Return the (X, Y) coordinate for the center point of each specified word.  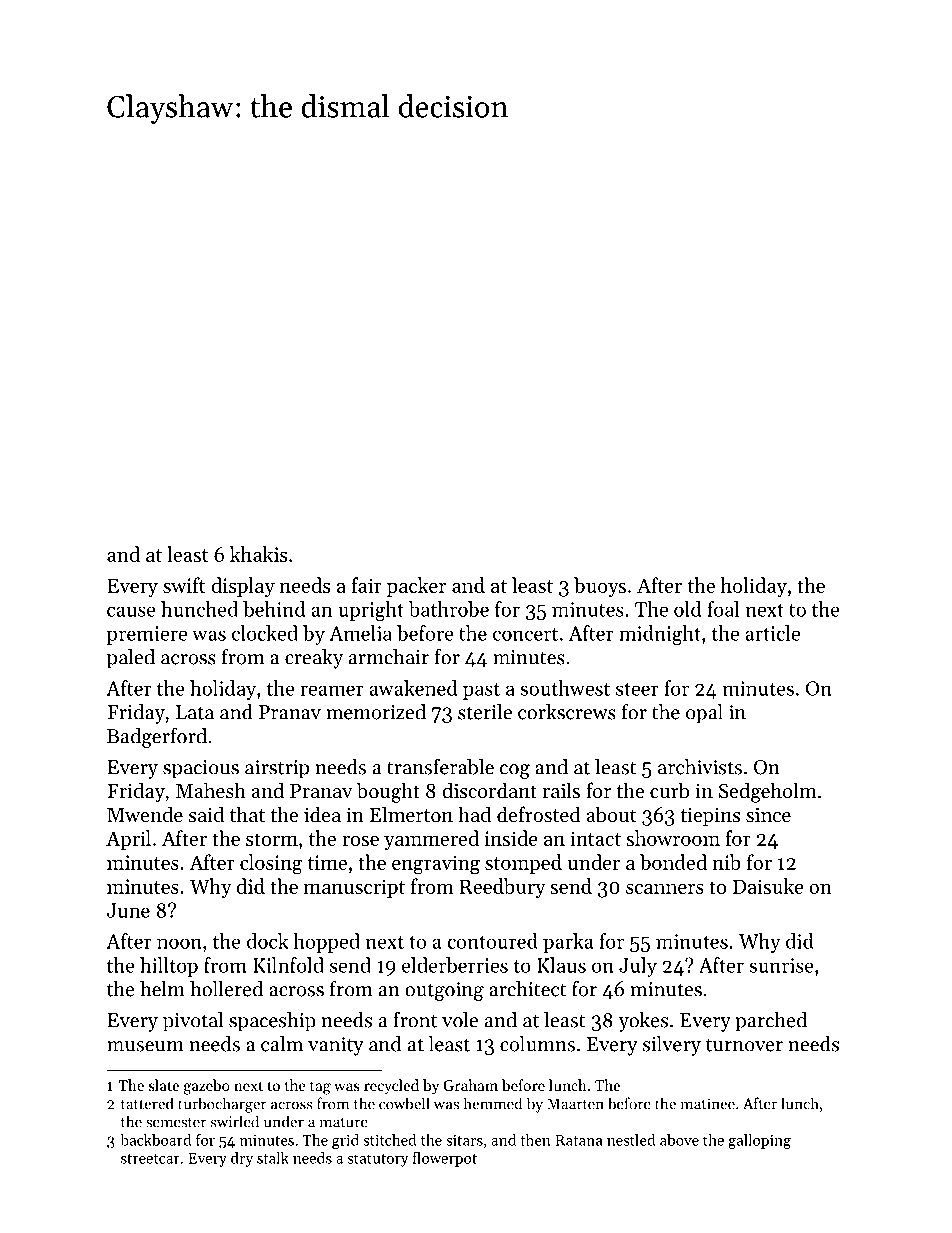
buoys (600, 587)
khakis (258, 554)
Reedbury (503, 888)
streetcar (150, 1159)
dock (267, 941)
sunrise (781, 965)
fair (366, 585)
